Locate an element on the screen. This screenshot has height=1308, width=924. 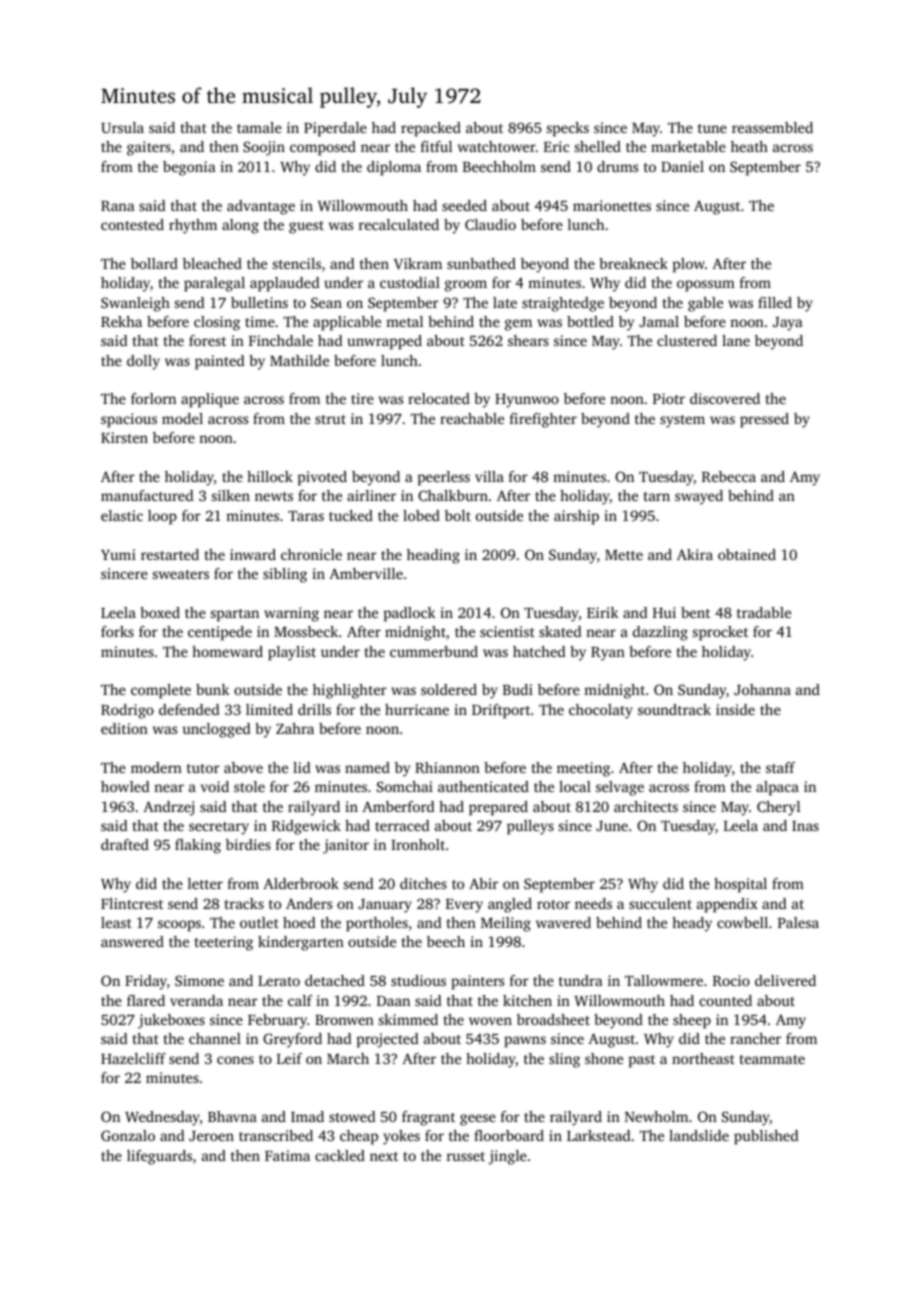
kitchen is located at coordinates (527, 1000).
